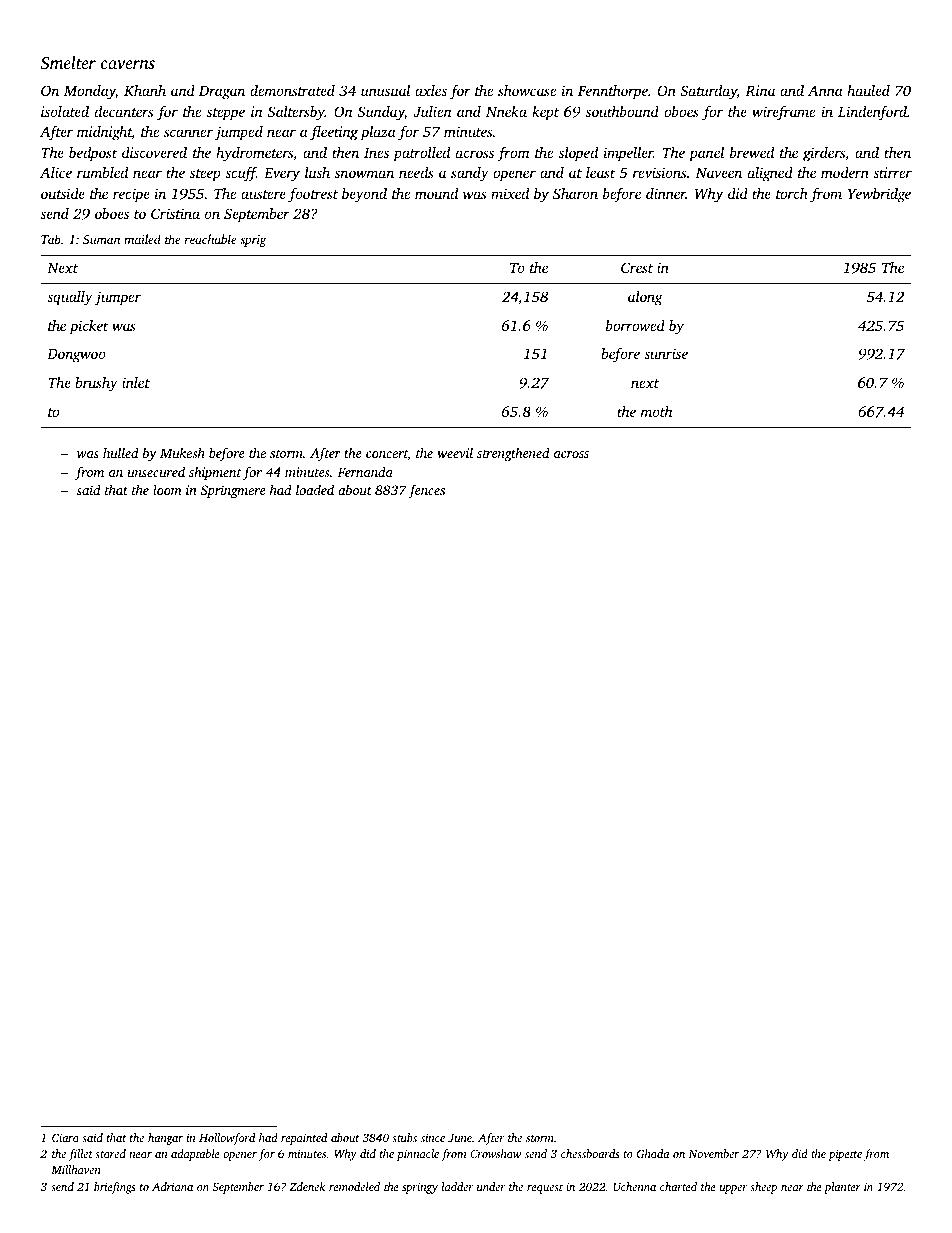  What do you see at coordinates (426, 491) in the screenshot?
I see `fences` at bounding box center [426, 491].
